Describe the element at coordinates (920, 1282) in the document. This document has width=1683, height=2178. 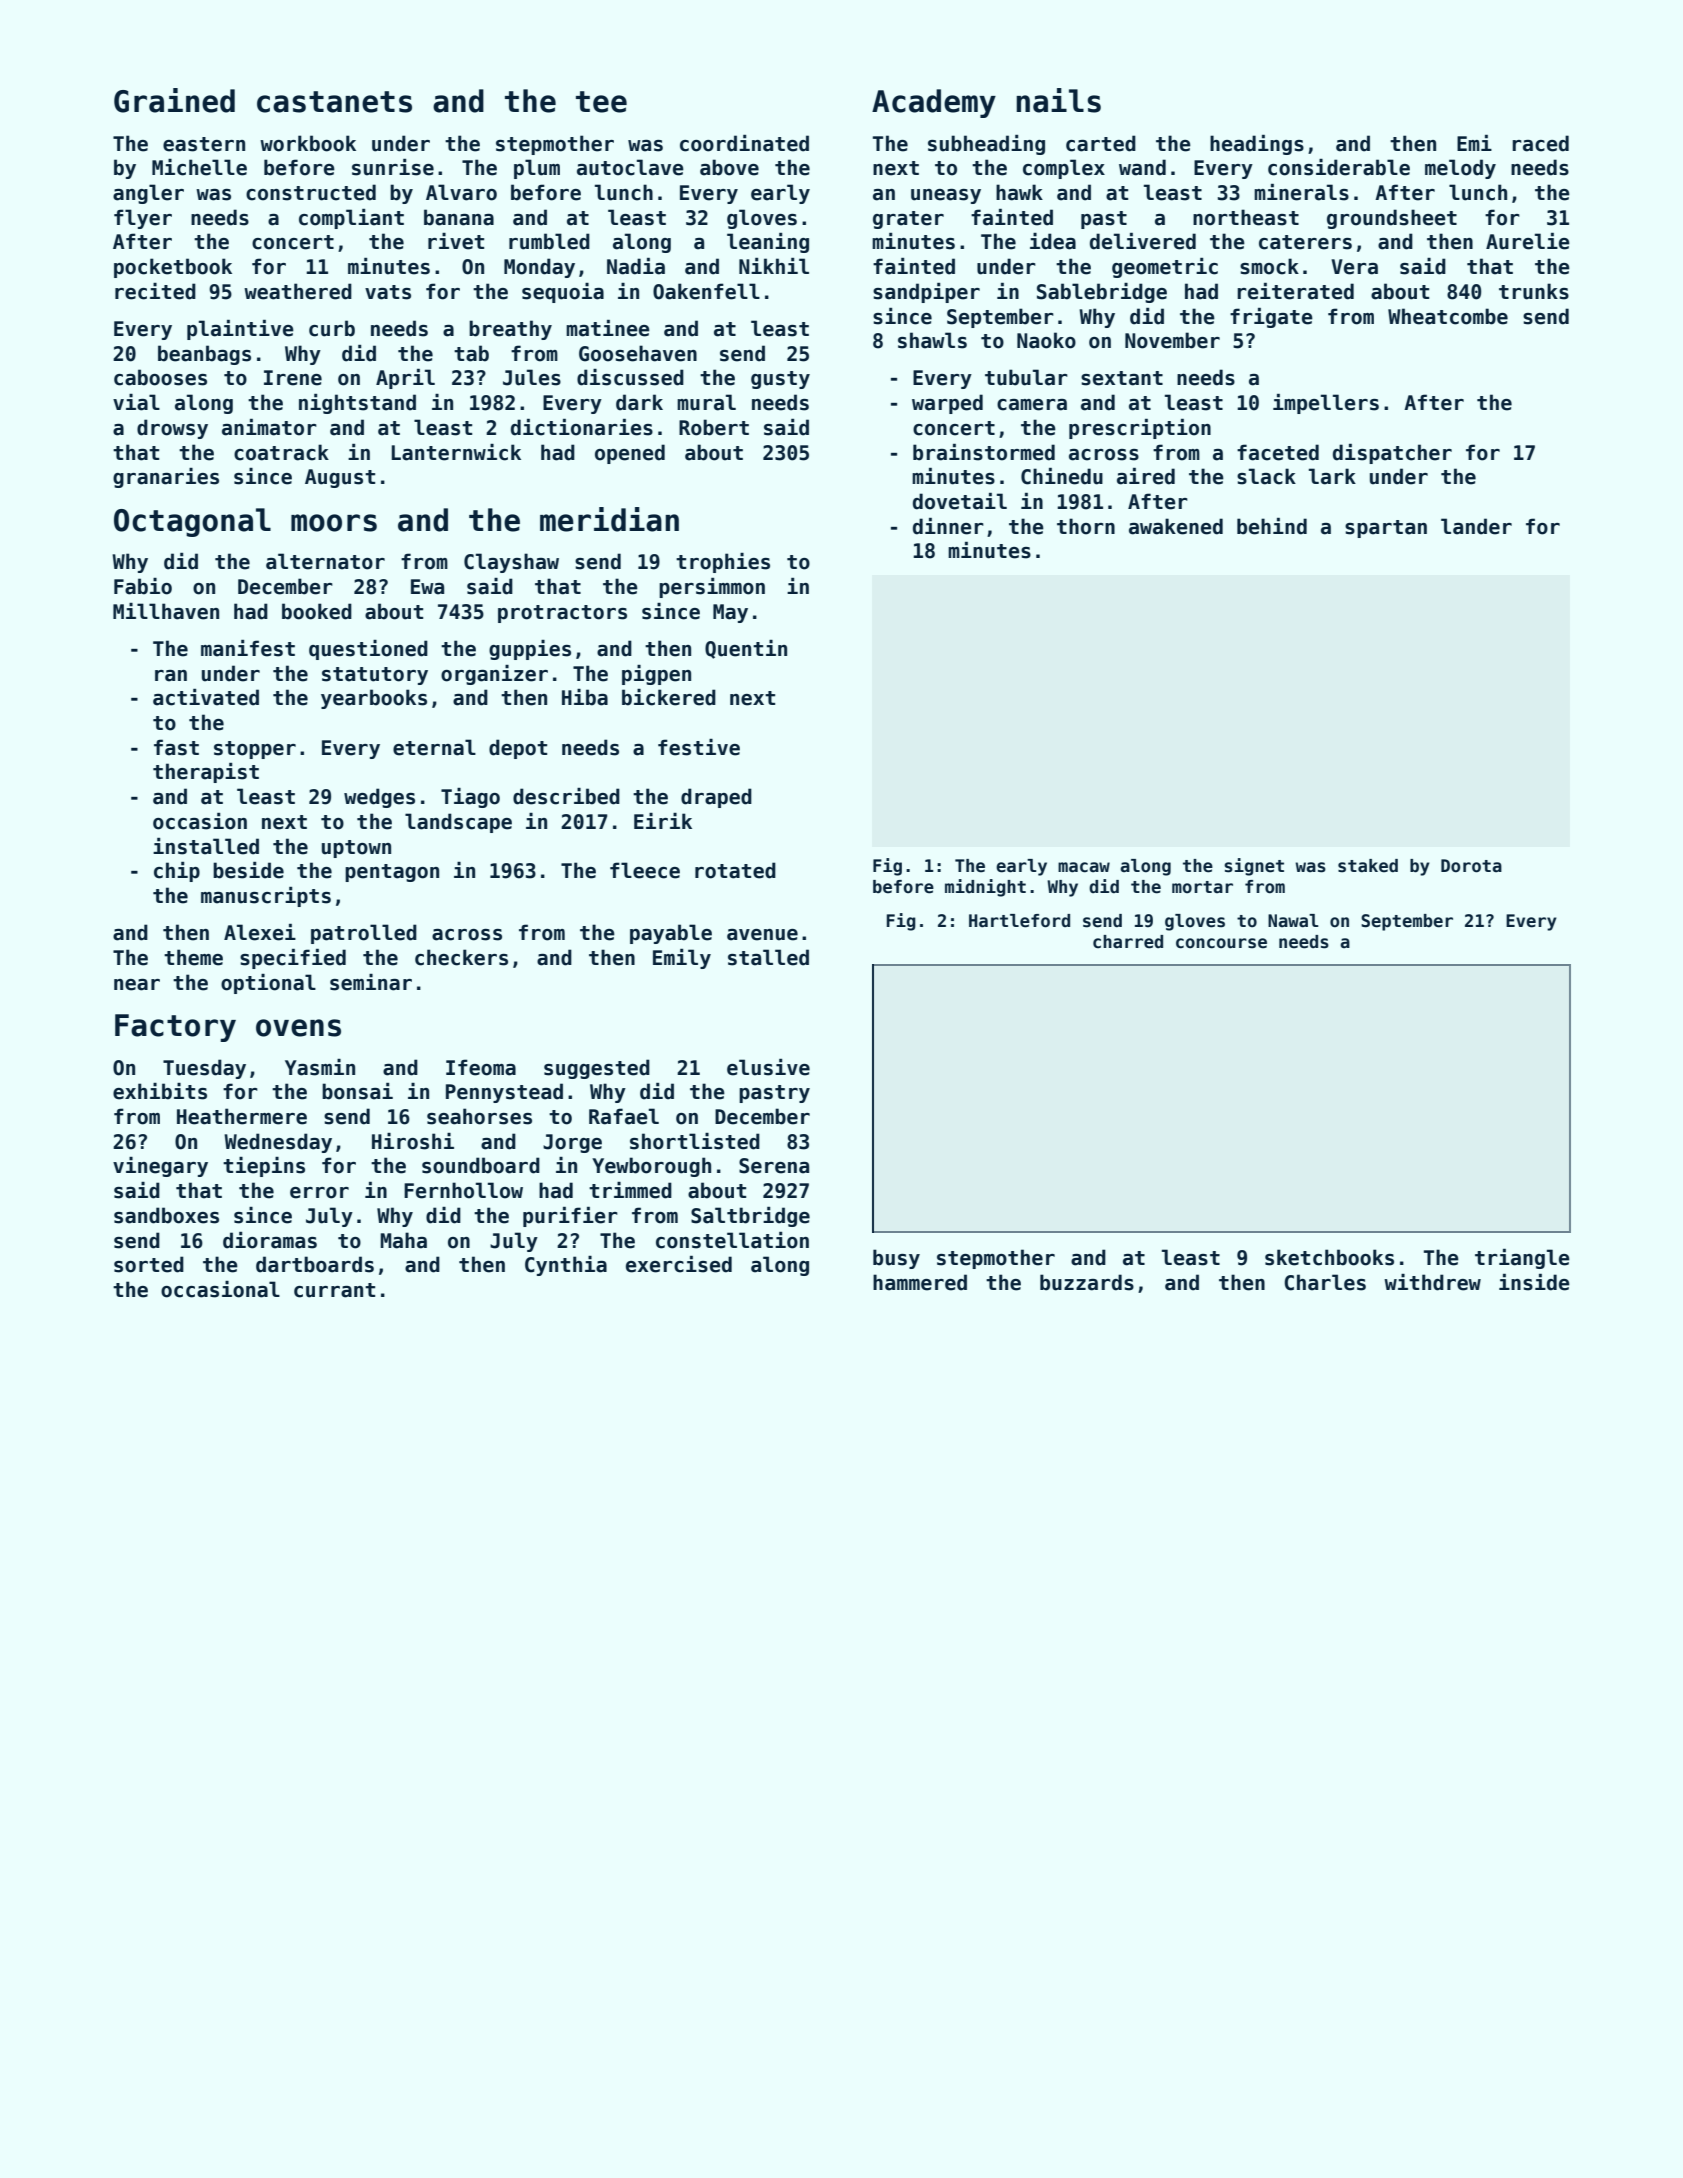
I see `hammered` at that location.
